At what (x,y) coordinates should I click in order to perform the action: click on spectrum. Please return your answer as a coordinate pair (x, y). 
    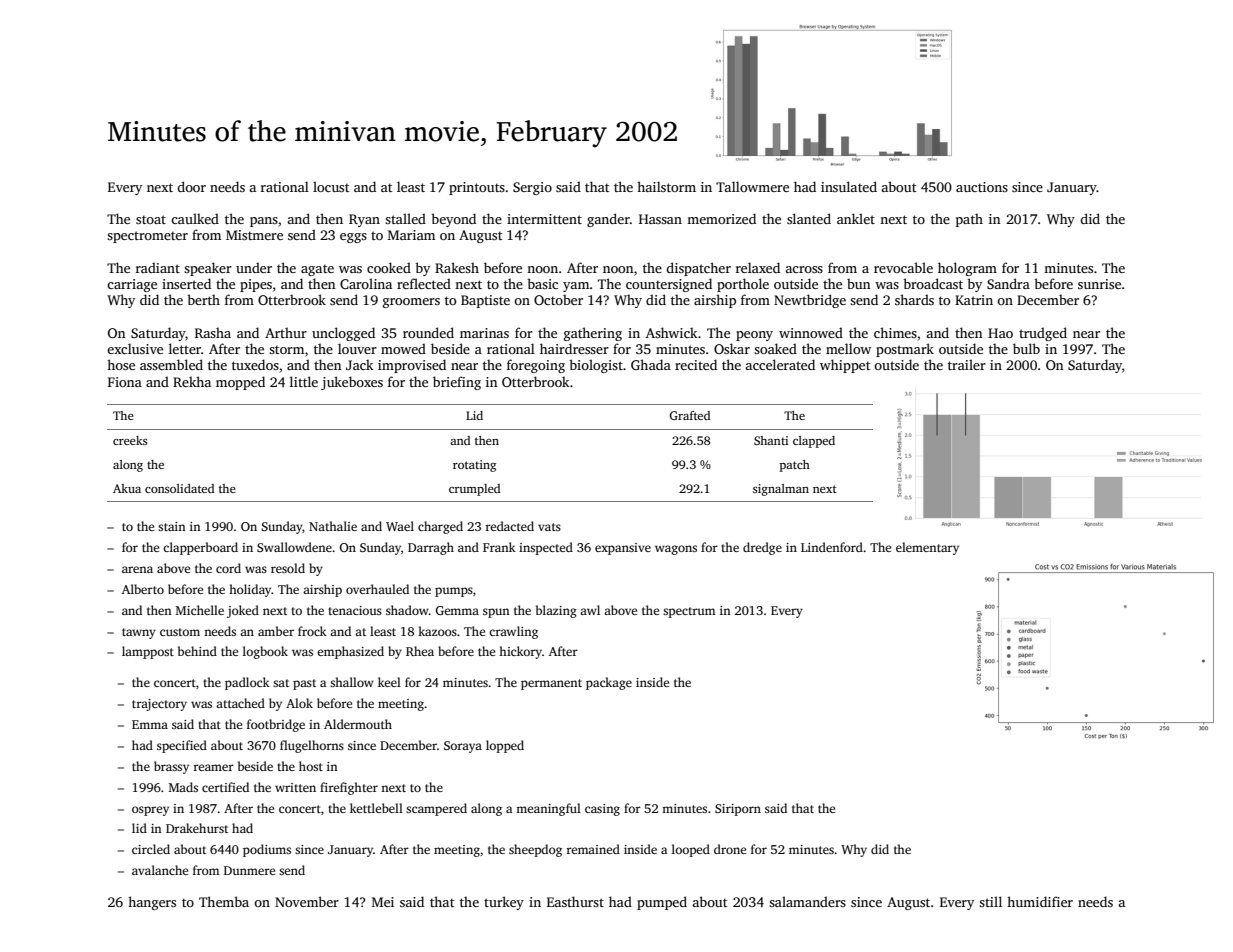
    Looking at the image, I should click on (689, 612).
